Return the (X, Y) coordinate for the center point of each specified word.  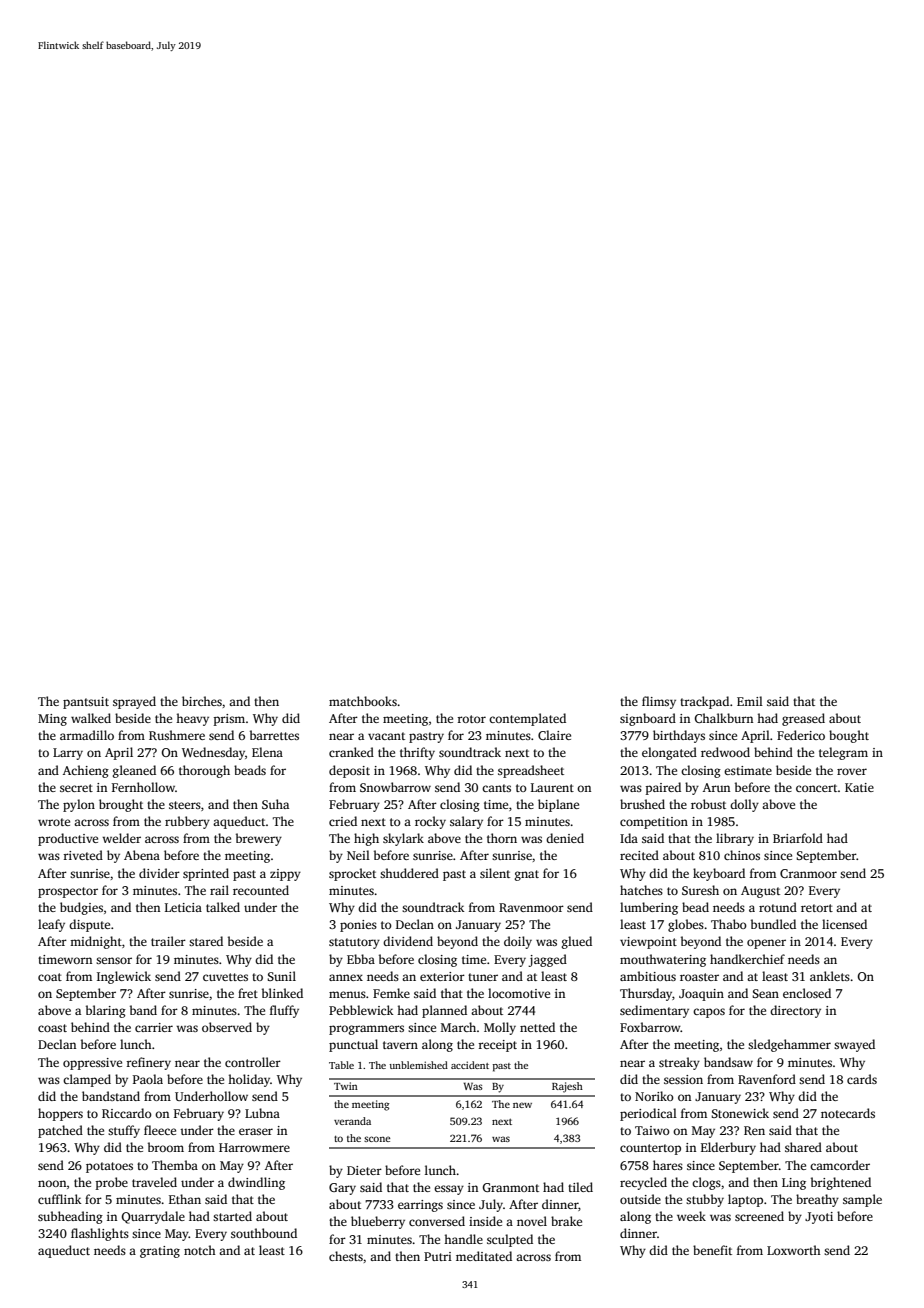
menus (347, 994)
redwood (725, 752)
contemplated (527, 719)
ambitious (648, 976)
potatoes (109, 1167)
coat (50, 977)
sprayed (134, 702)
